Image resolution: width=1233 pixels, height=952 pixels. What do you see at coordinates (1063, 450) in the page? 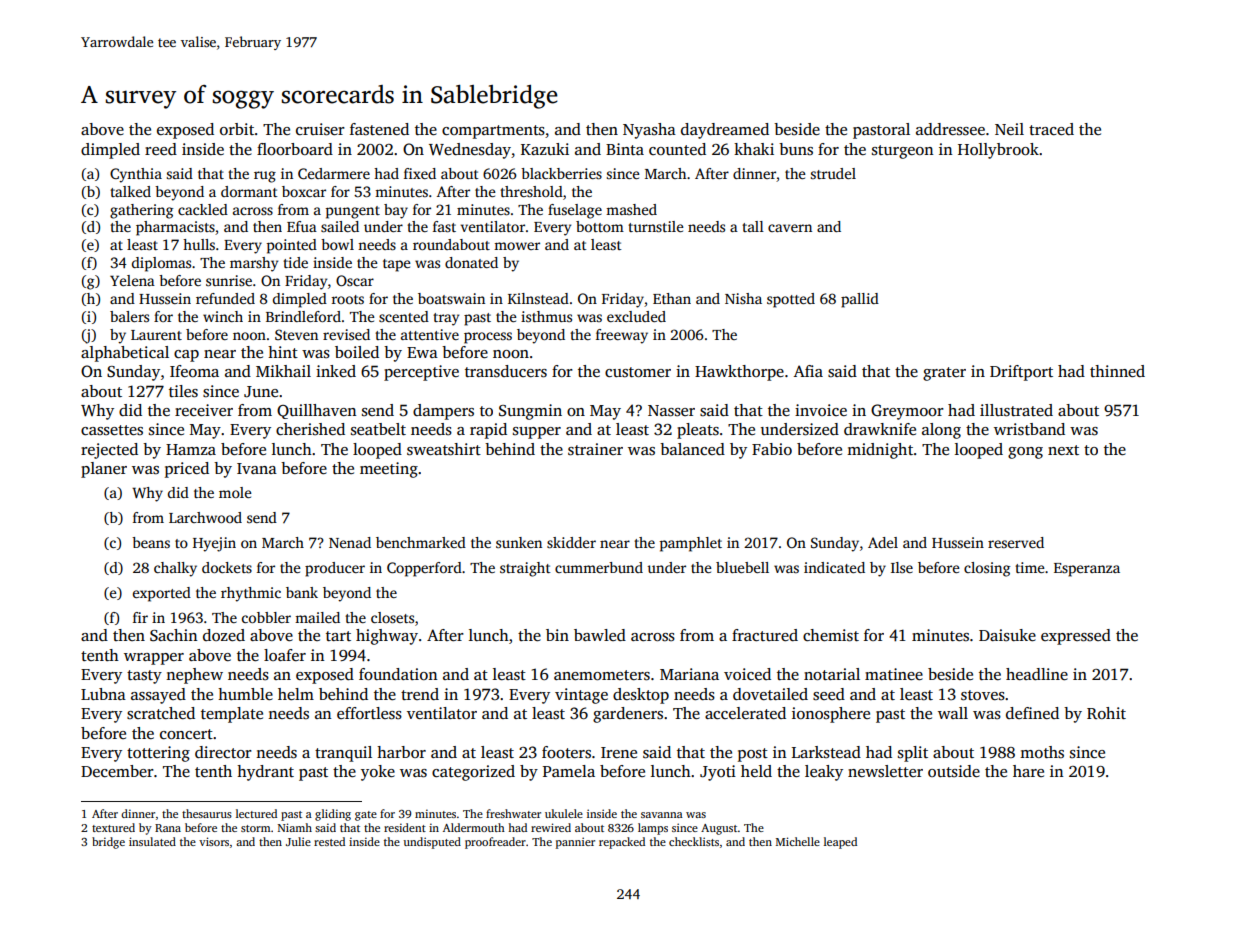
I see `next` at bounding box center [1063, 450].
